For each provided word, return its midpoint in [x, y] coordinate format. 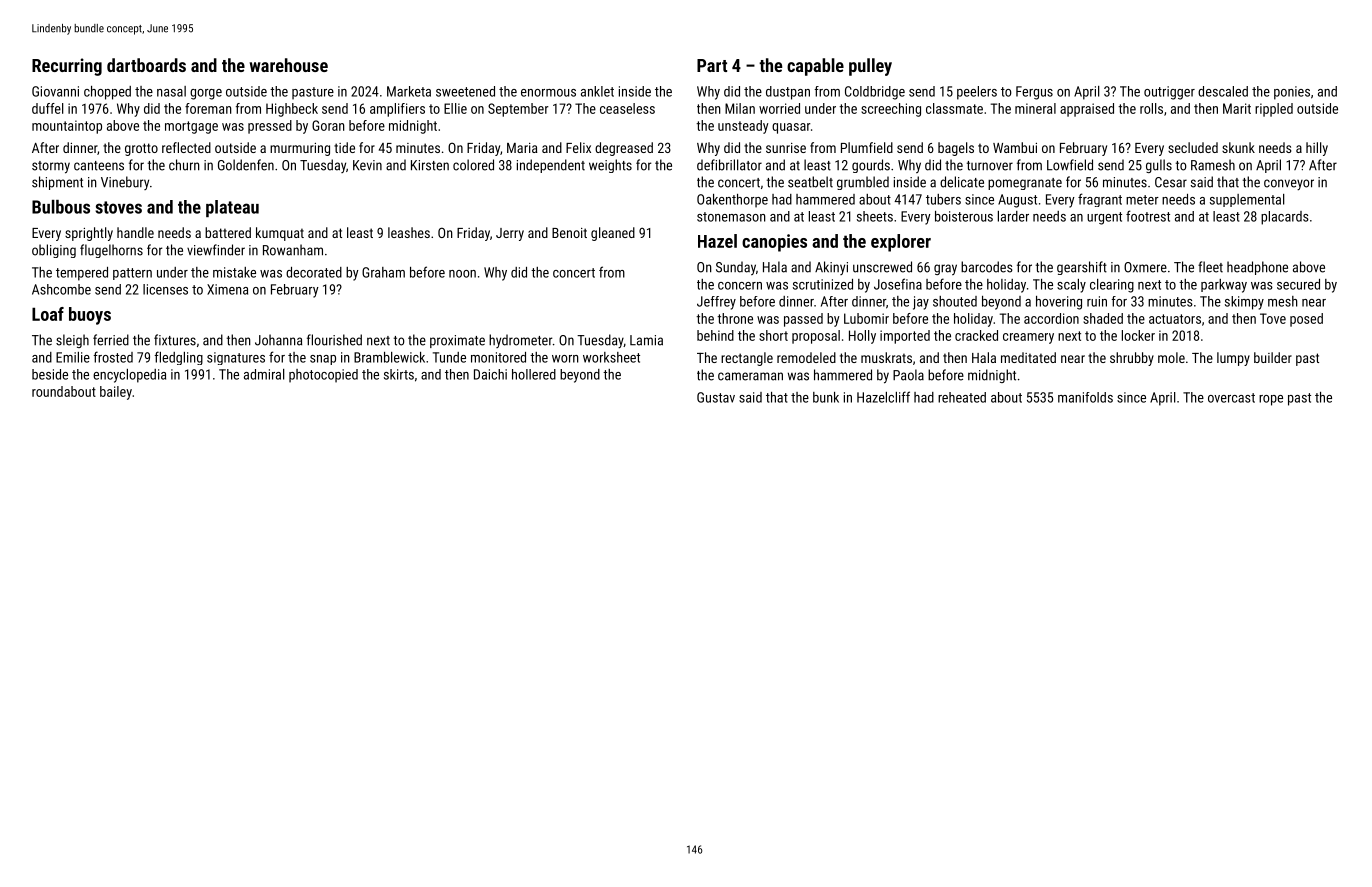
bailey [116, 393]
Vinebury [125, 183]
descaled [1223, 91]
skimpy [1244, 303]
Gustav [716, 397]
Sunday [736, 268]
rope [1271, 400]
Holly [862, 337]
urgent [1104, 218]
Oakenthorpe [732, 201]
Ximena [227, 289]
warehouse [289, 65]
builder [1273, 357]
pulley [870, 67]
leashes [409, 232]
